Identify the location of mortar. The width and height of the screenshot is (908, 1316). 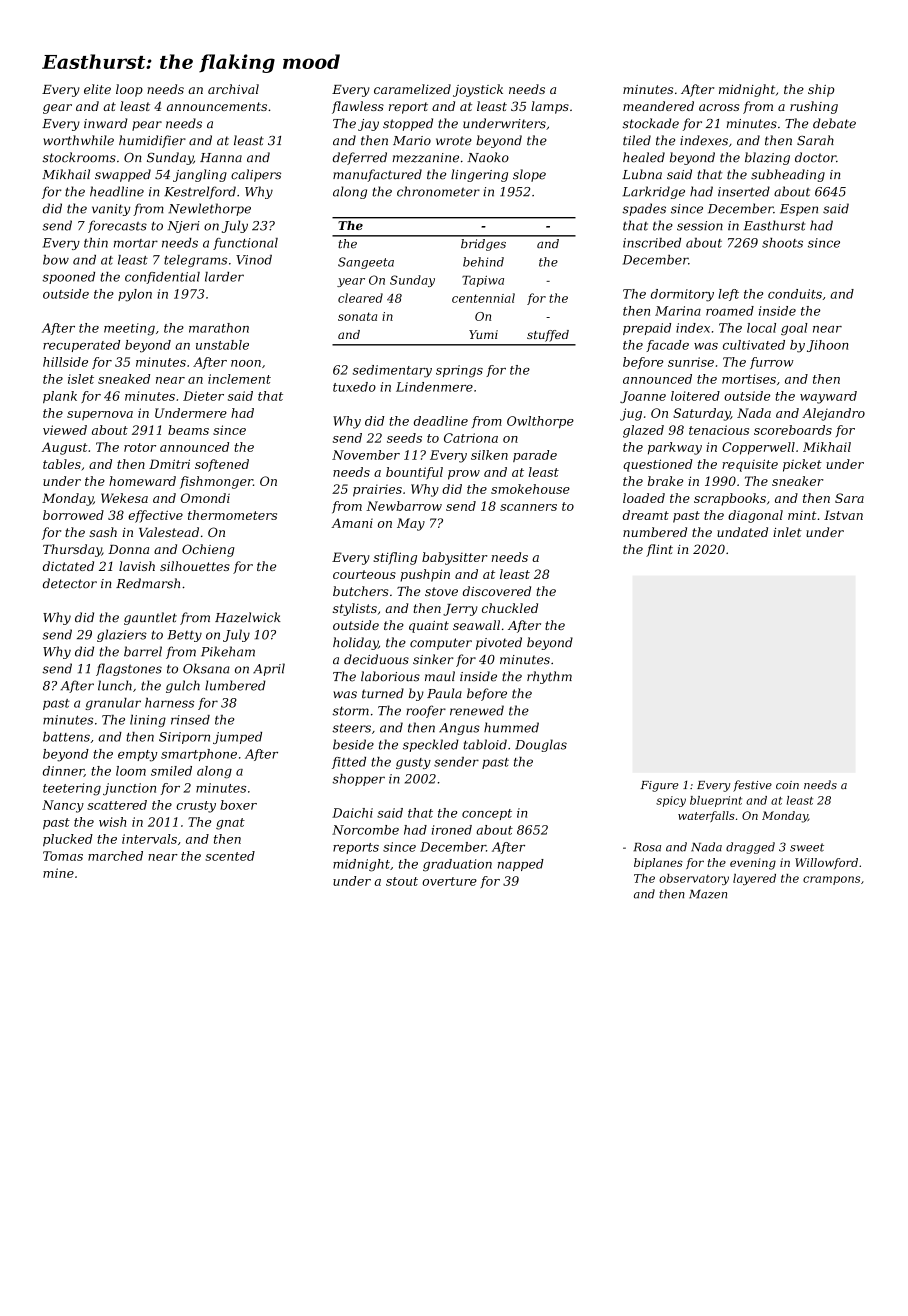
(136, 243).
